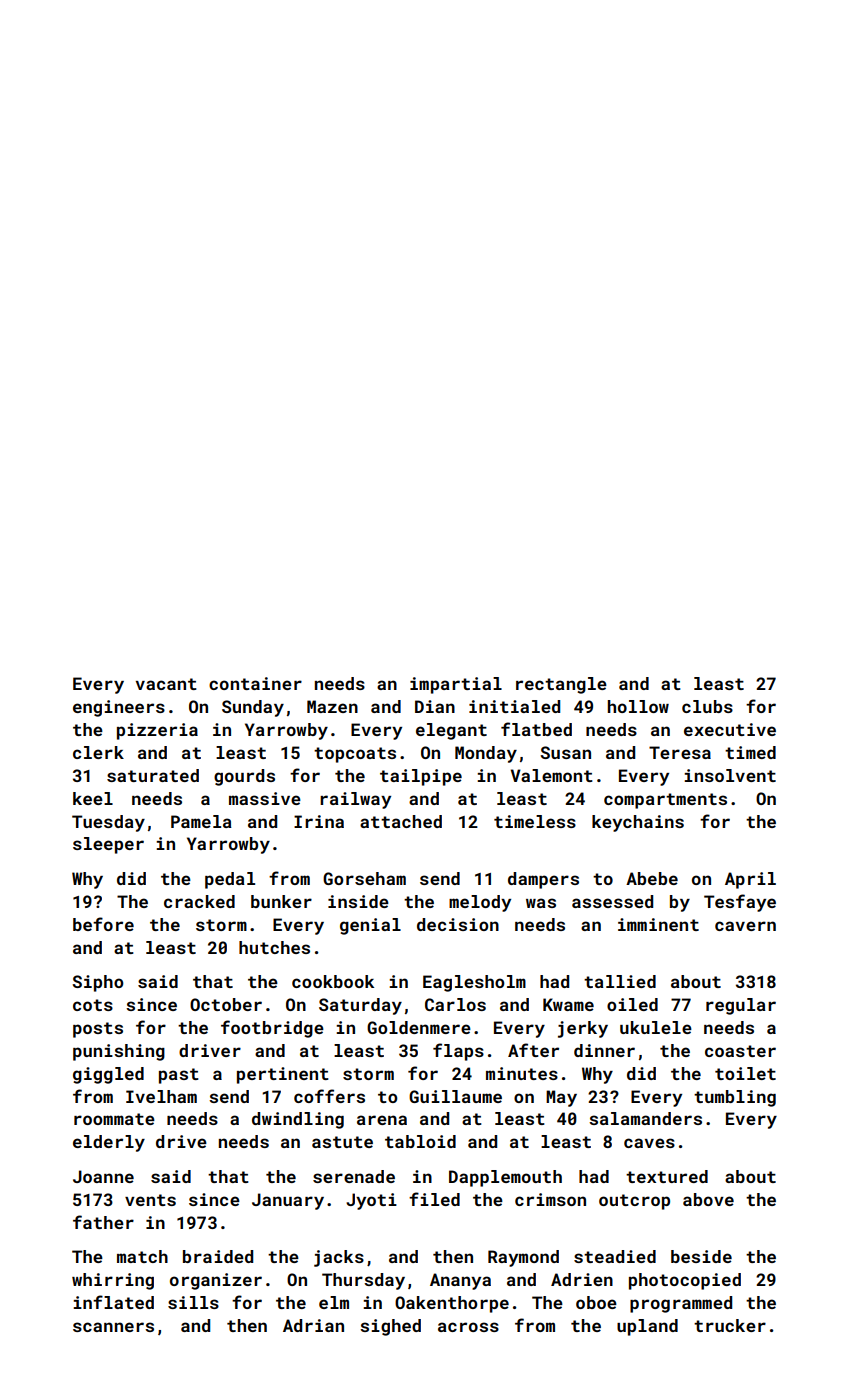 This screenshot has height=1400, width=849. I want to click on vacant, so click(166, 684).
